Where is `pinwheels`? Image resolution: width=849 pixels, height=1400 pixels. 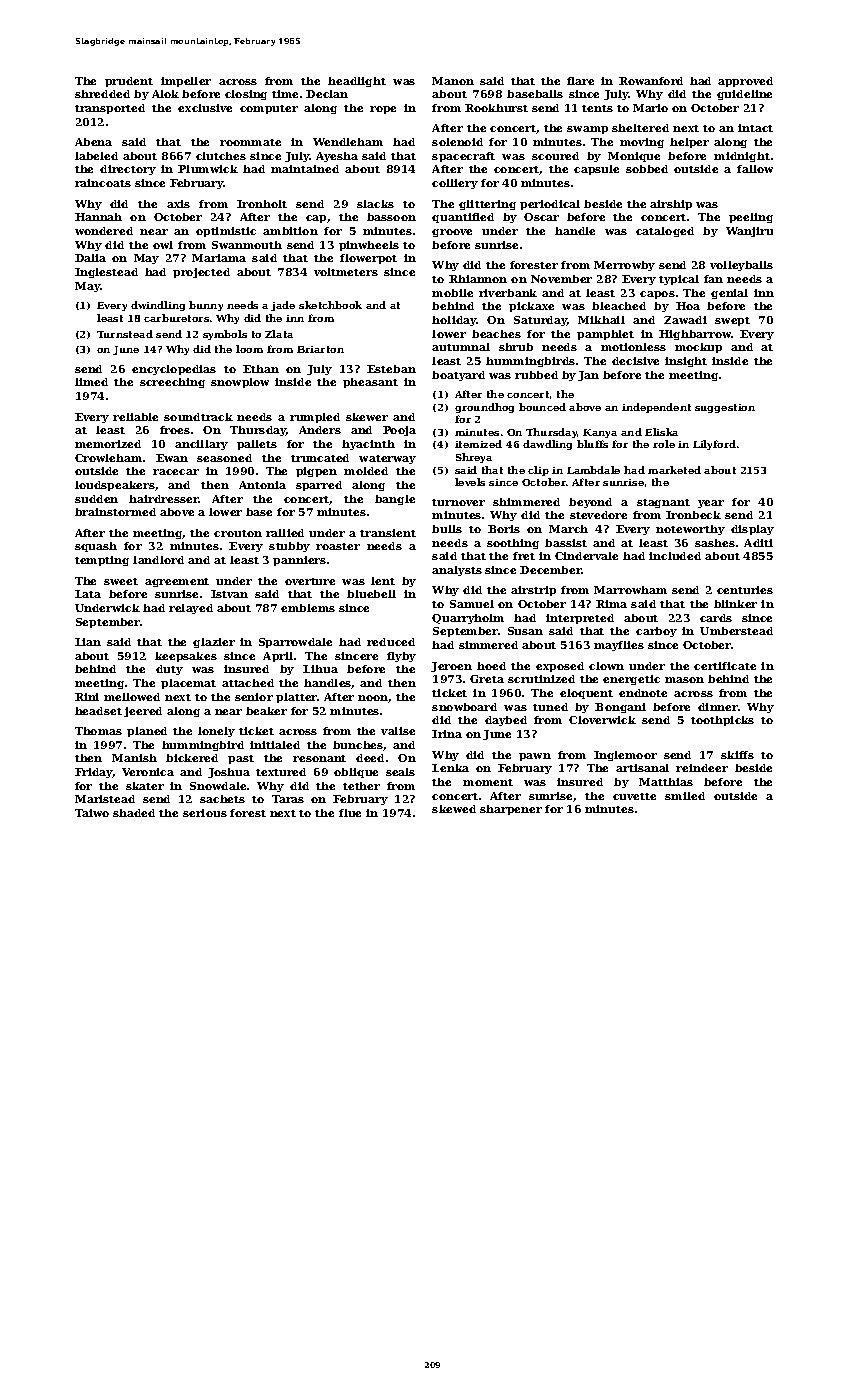
pinwheels is located at coordinates (369, 246).
